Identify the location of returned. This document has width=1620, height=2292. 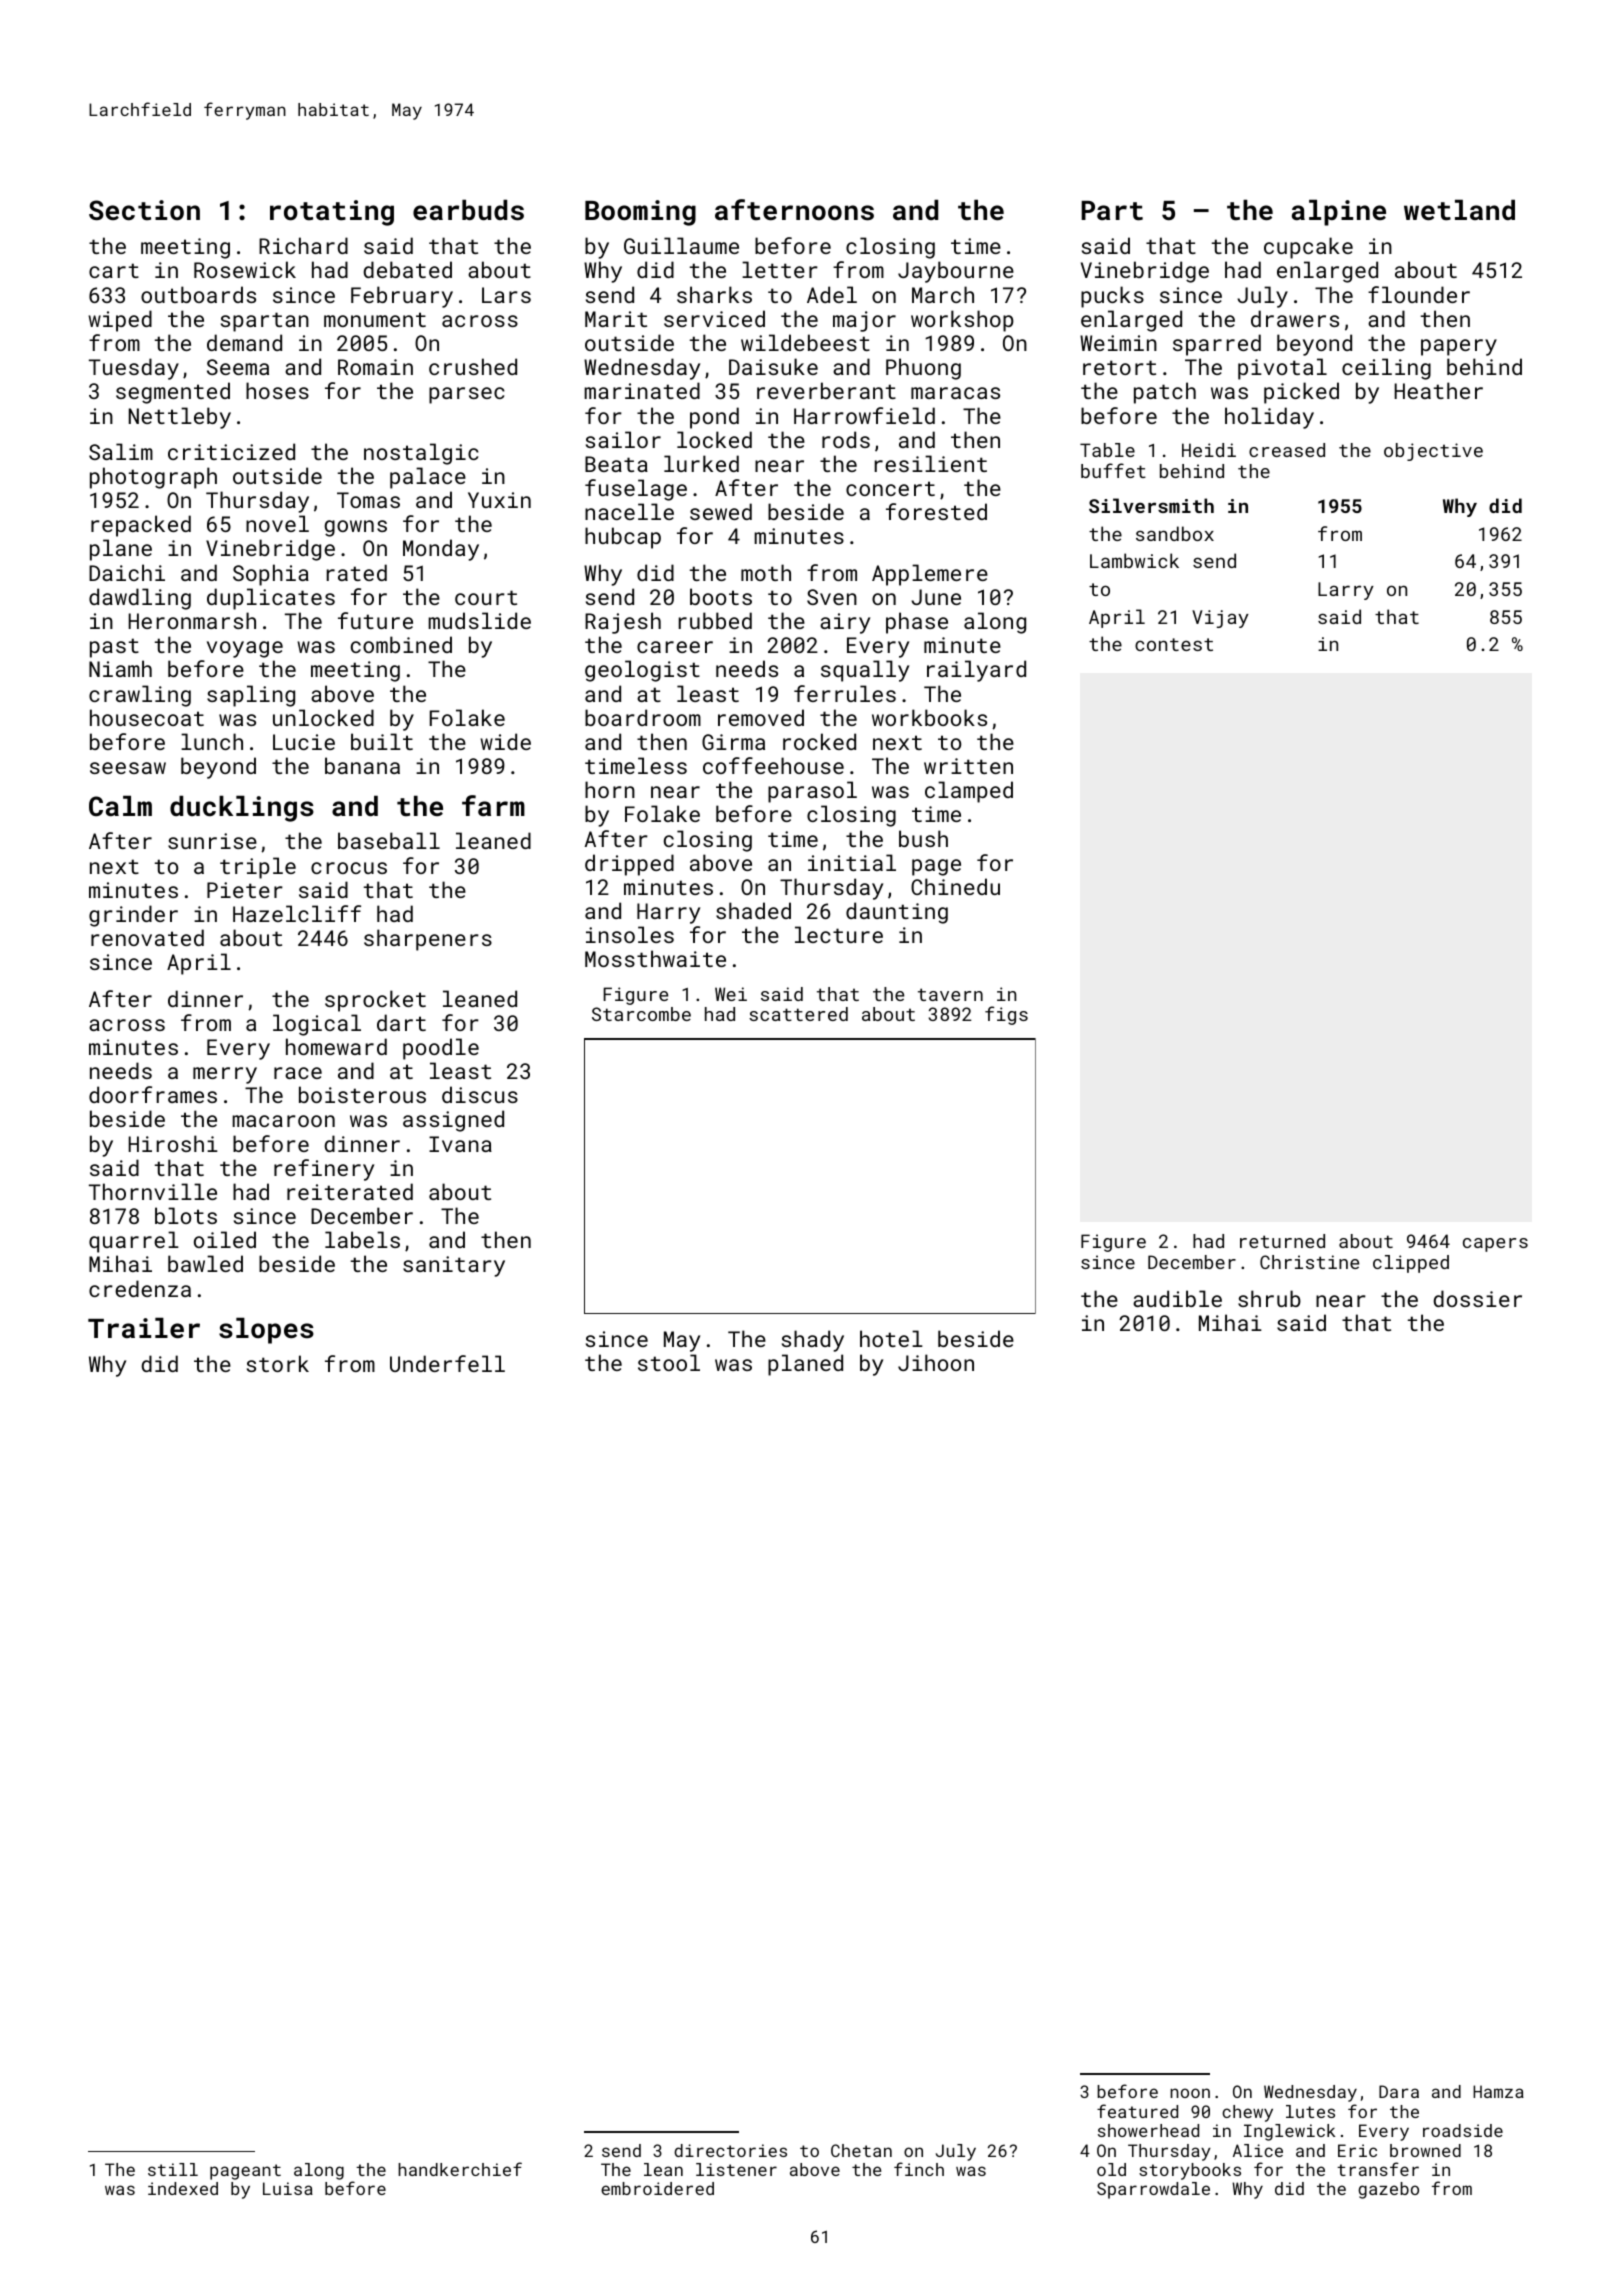
(1282, 1241).
